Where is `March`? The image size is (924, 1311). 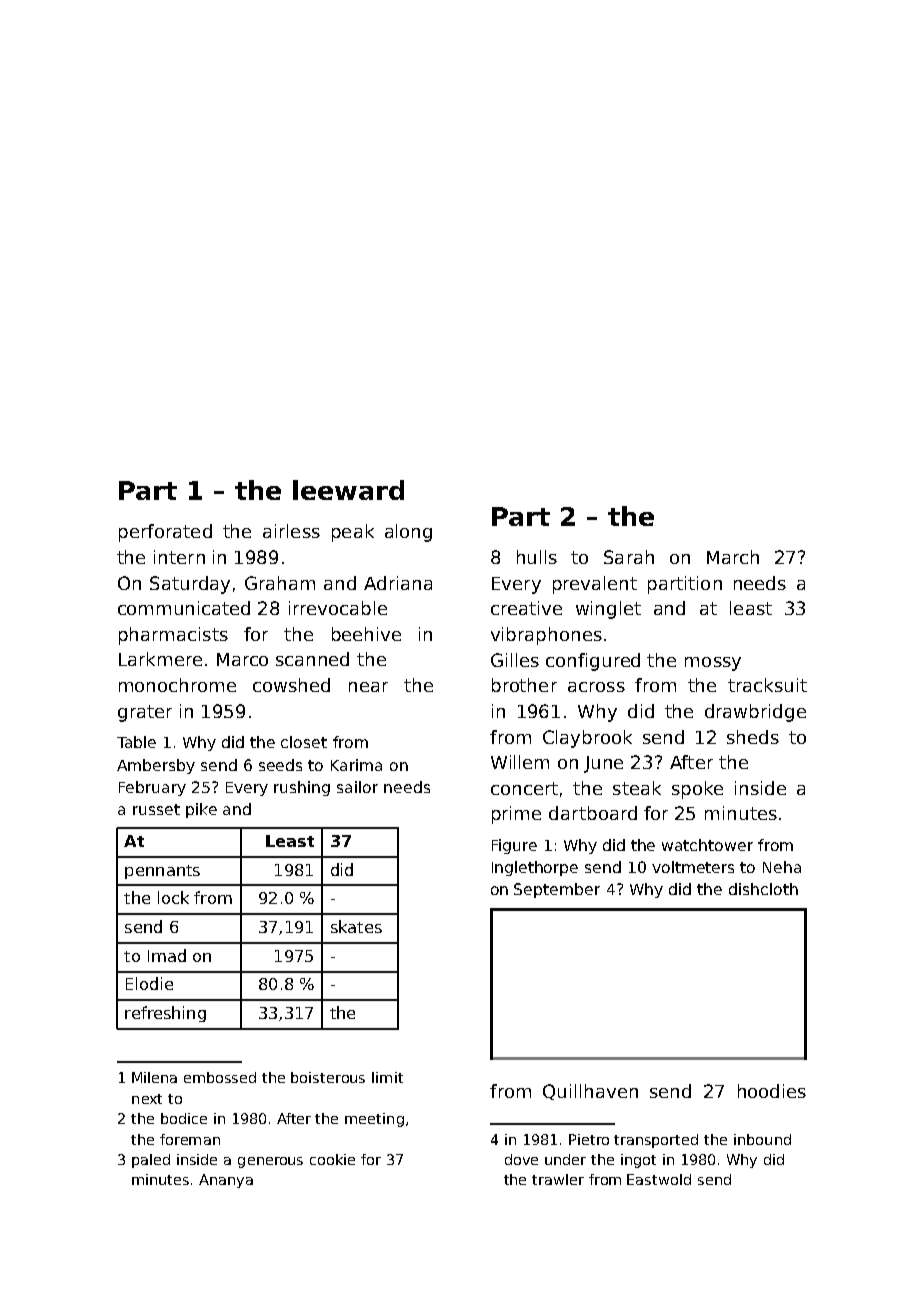 March is located at coordinates (733, 557).
